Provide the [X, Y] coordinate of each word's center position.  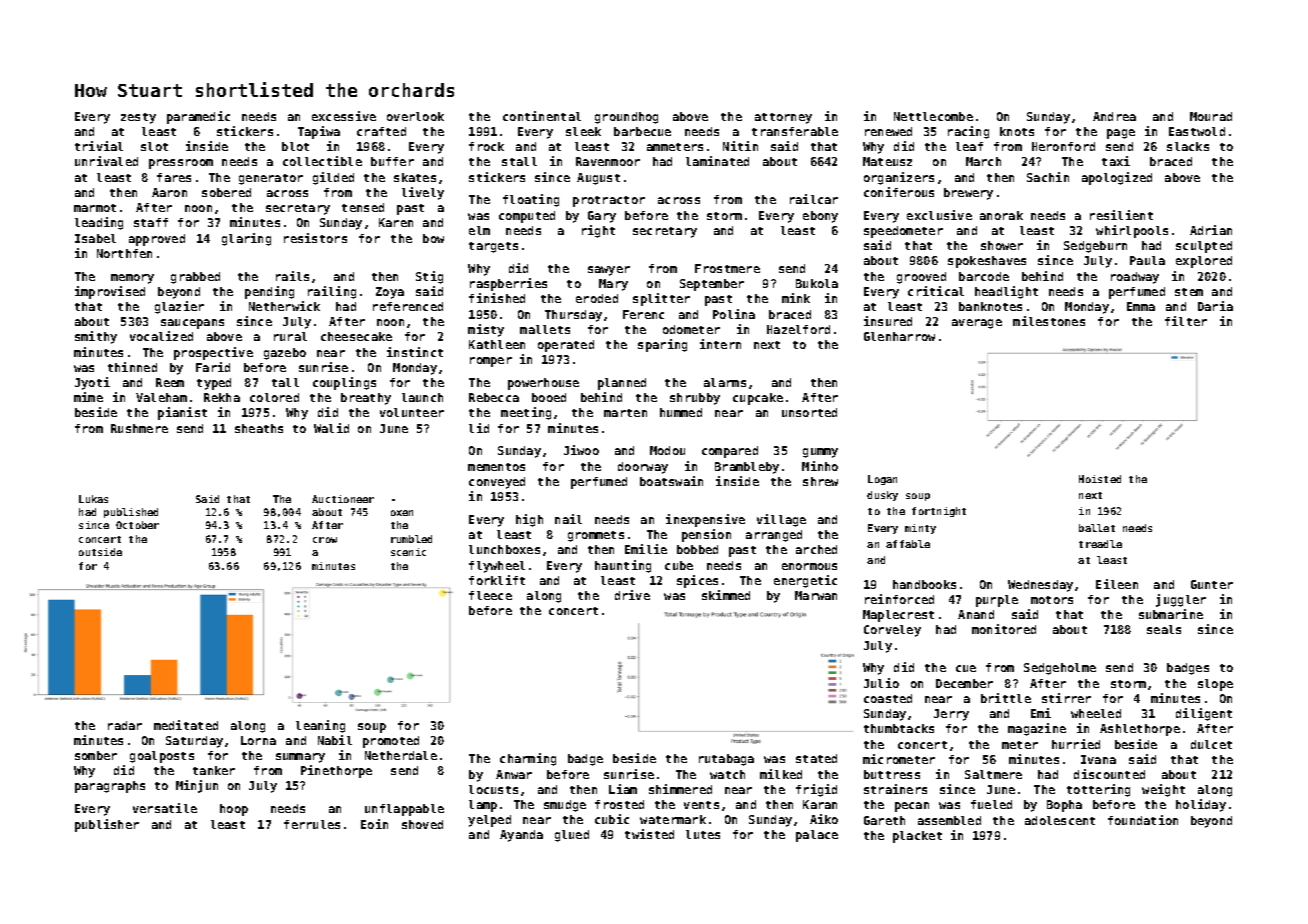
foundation [1143, 820]
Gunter [1212, 584]
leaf [969, 146]
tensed [363, 207]
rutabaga [726, 760]
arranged [774, 536]
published [131, 513]
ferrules [312, 824]
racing [968, 132]
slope [1215, 685]
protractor [609, 201]
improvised [110, 292]
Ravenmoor [608, 161]
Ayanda [521, 836]
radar [125, 725]
